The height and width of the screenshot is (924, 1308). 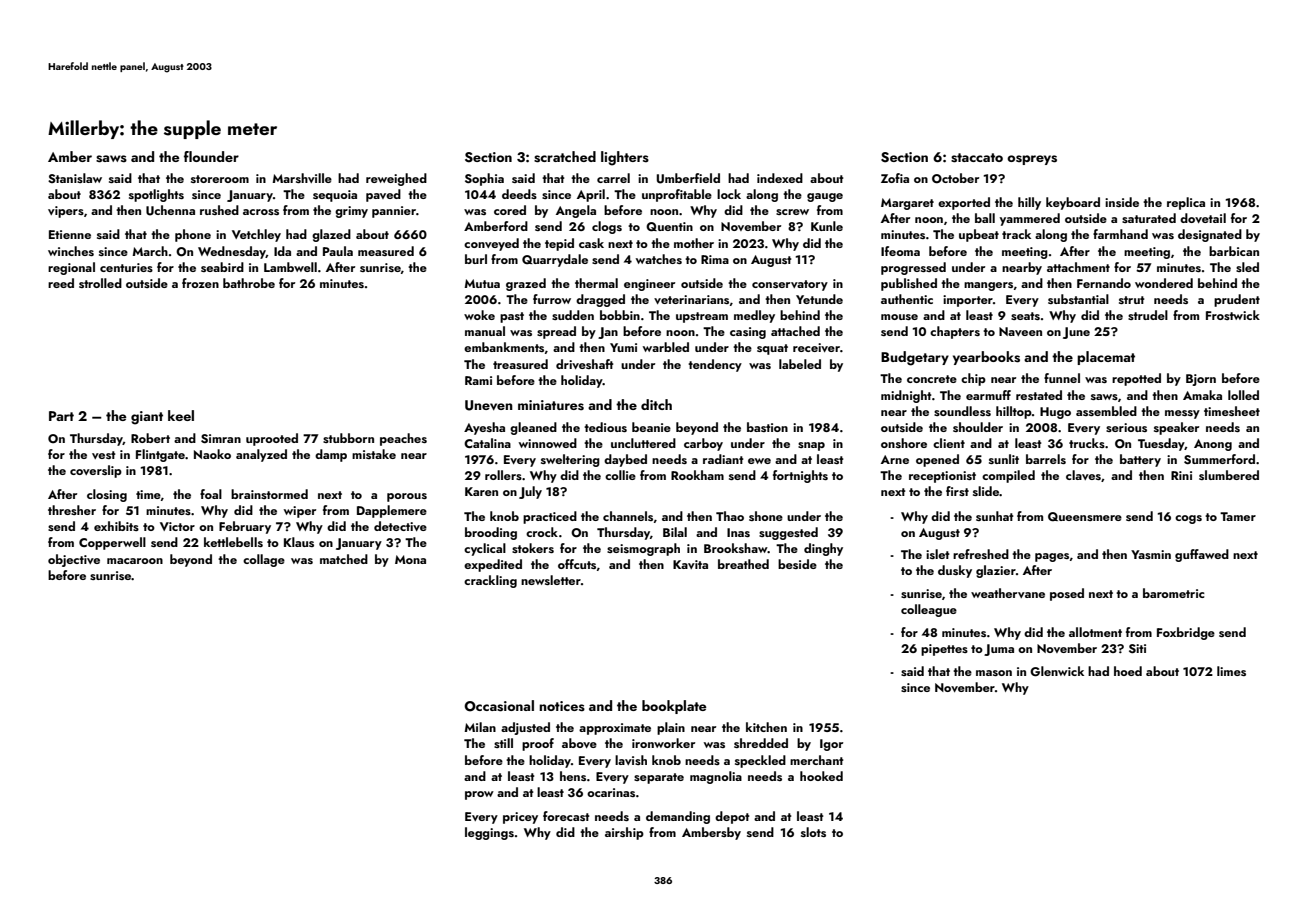 I want to click on Foxbridge, so click(x=1186, y=633).
